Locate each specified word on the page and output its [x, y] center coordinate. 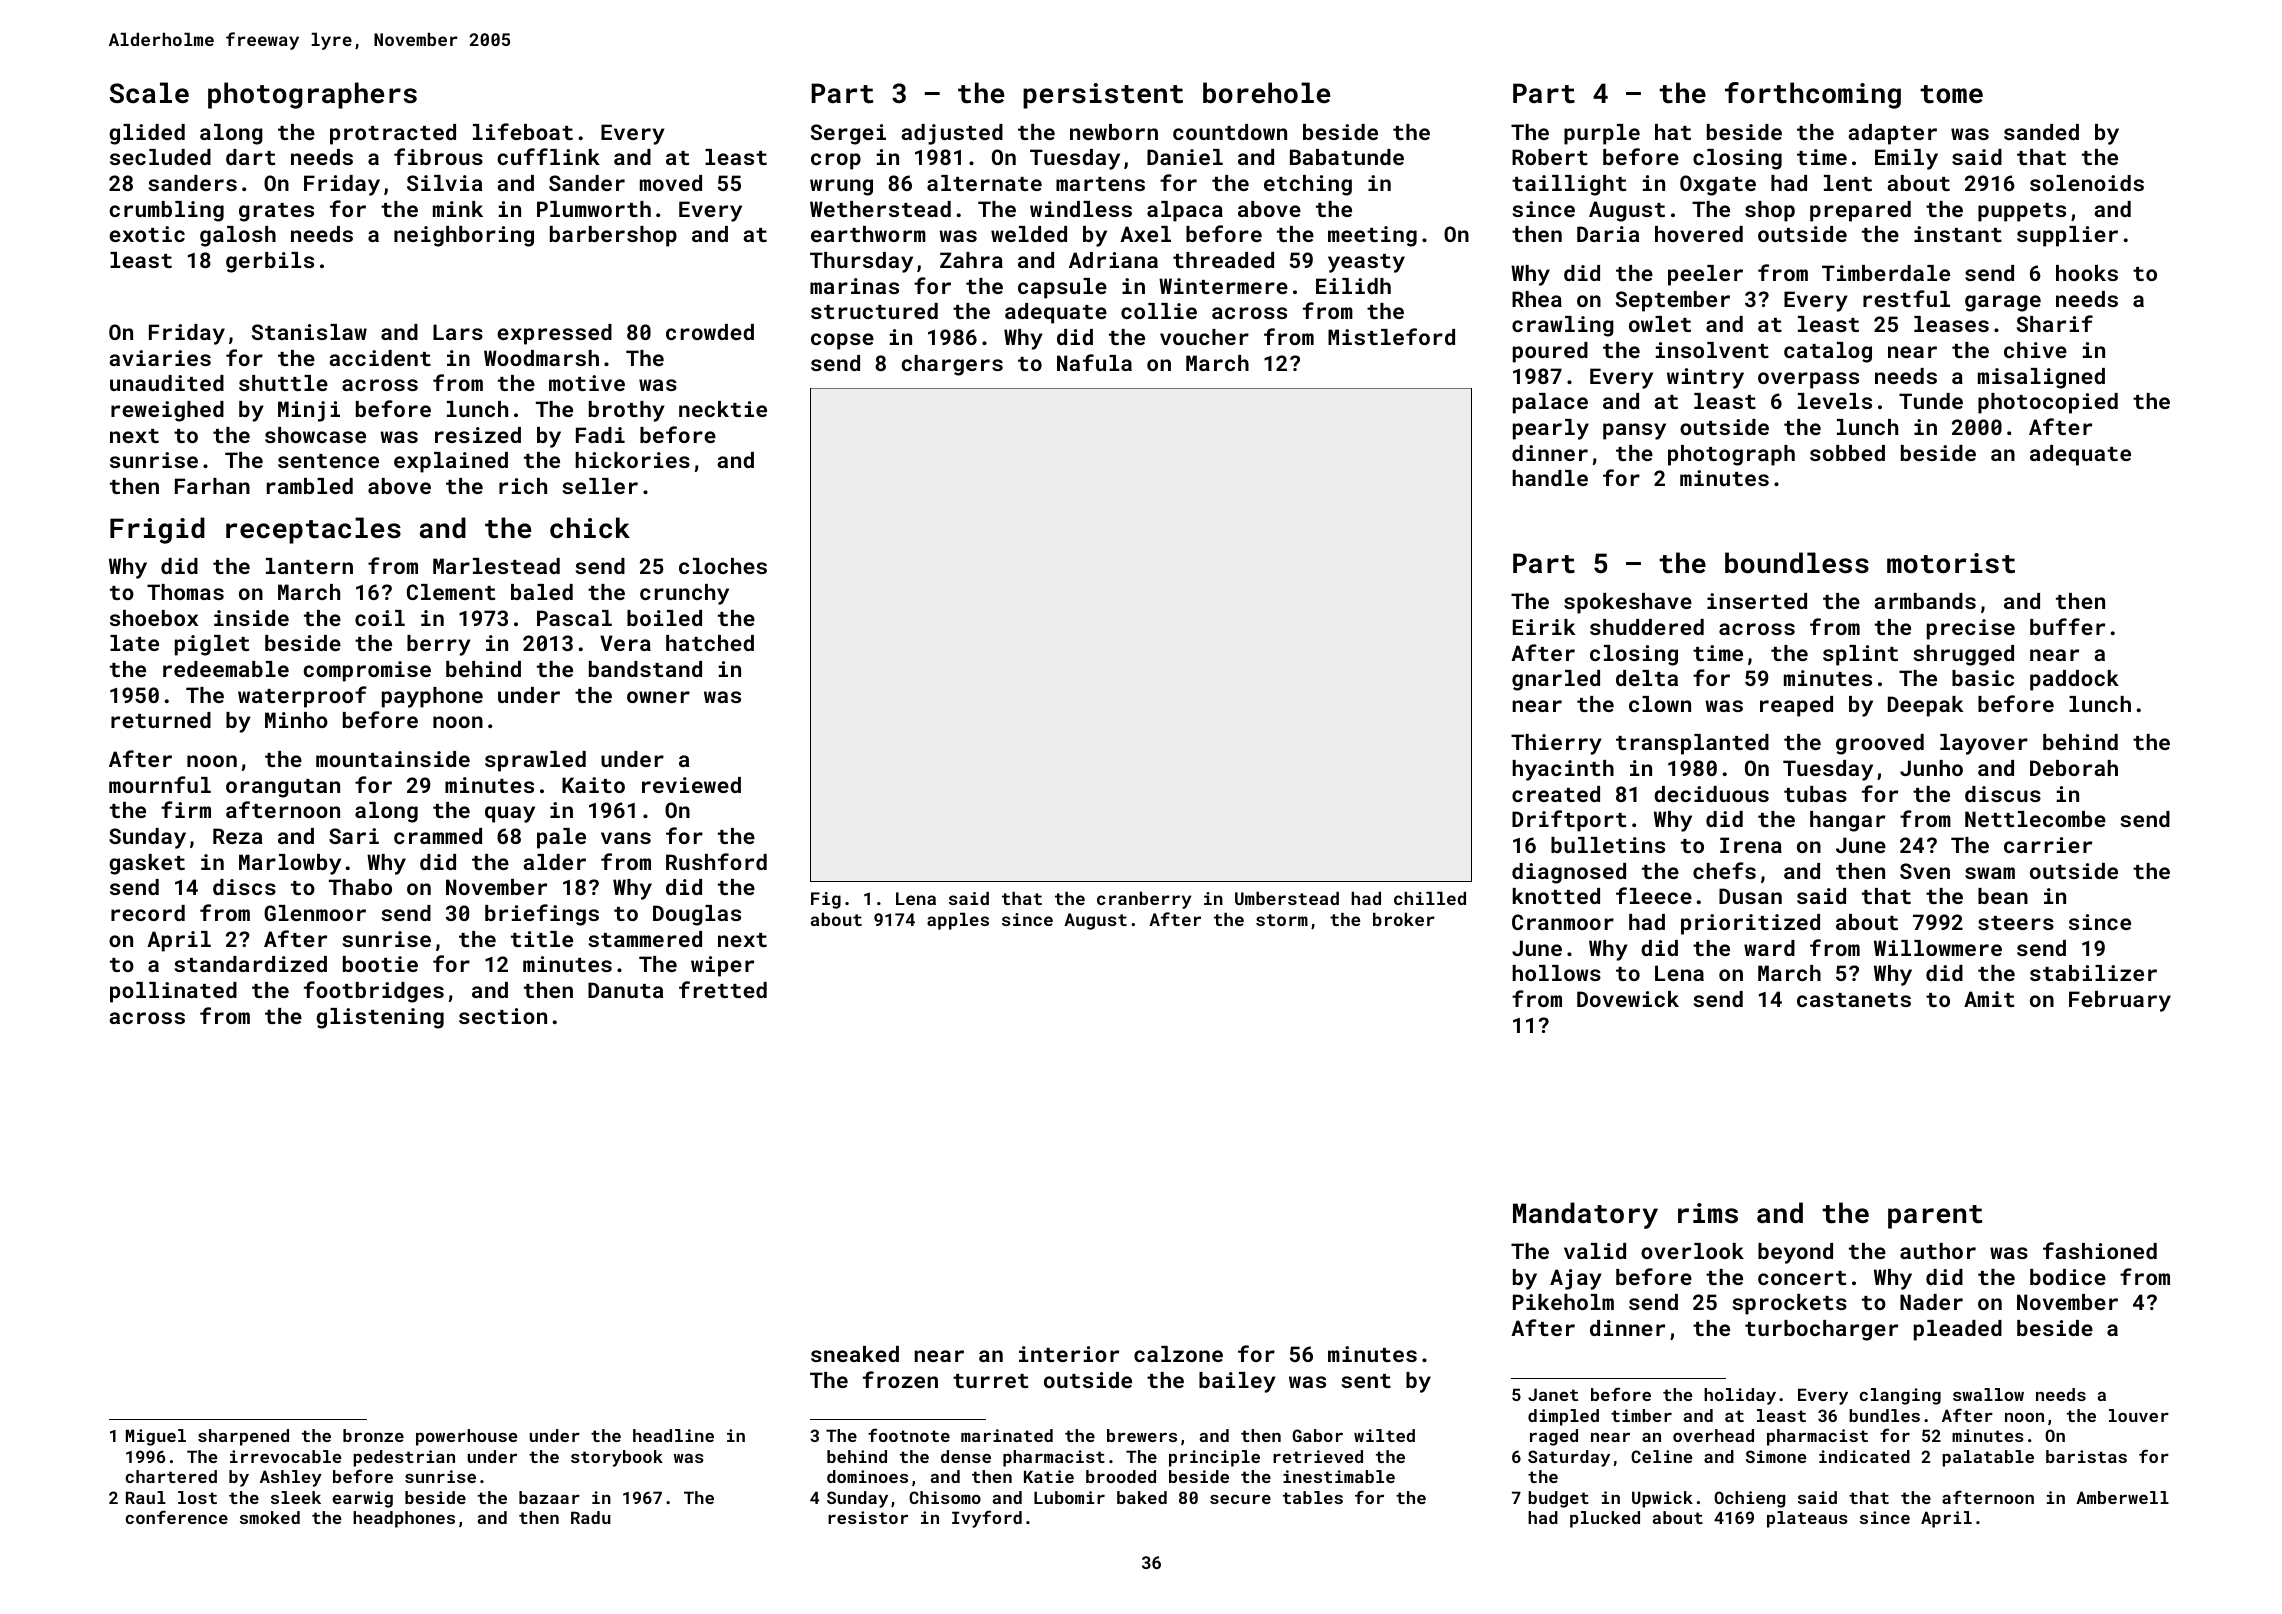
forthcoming [1813, 95]
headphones [404, 1519]
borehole [1266, 93]
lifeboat [523, 131]
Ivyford [987, 1519]
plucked [1605, 1519]
